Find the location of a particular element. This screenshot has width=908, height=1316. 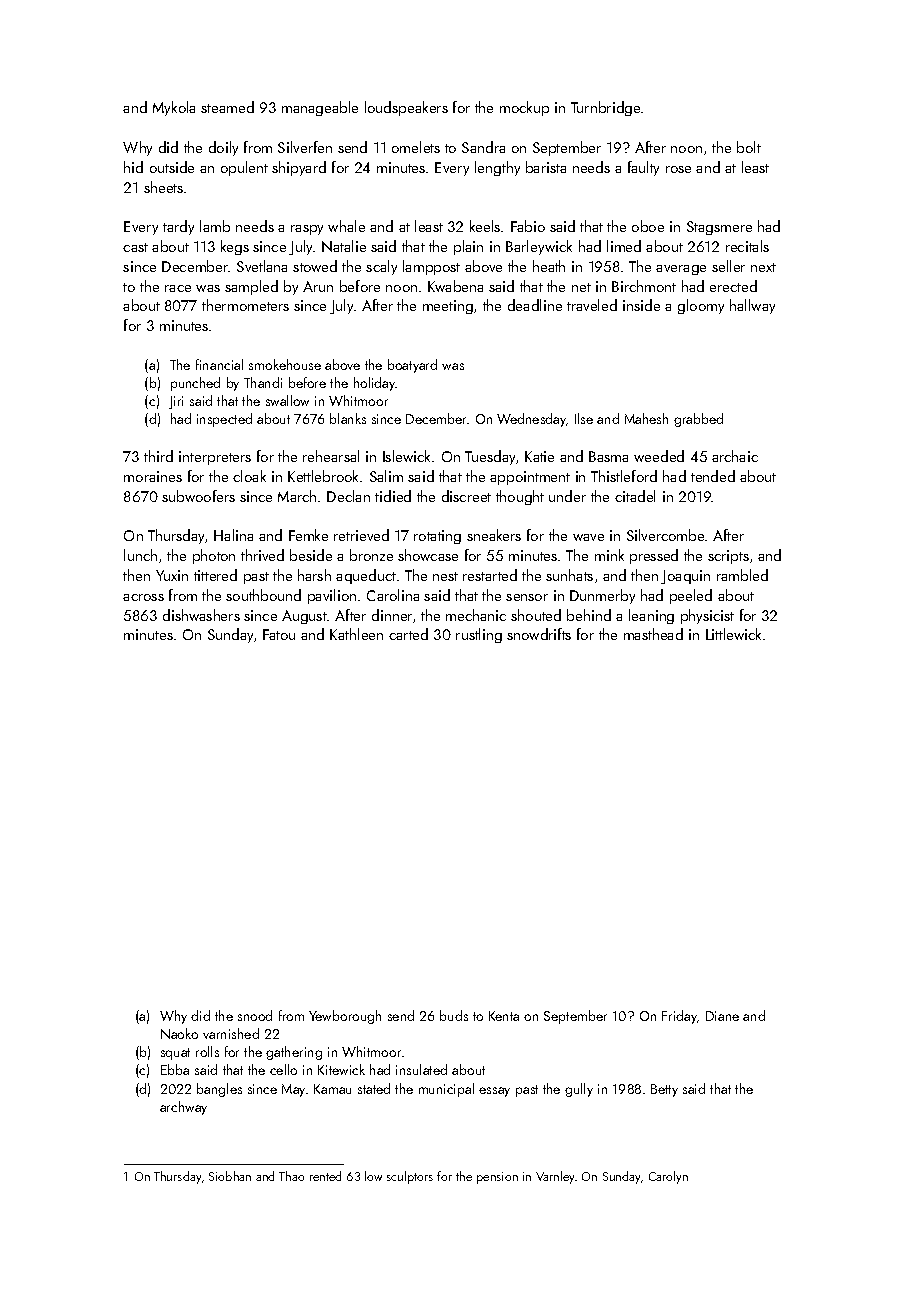

Wednesday is located at coordinates (532, 420).
